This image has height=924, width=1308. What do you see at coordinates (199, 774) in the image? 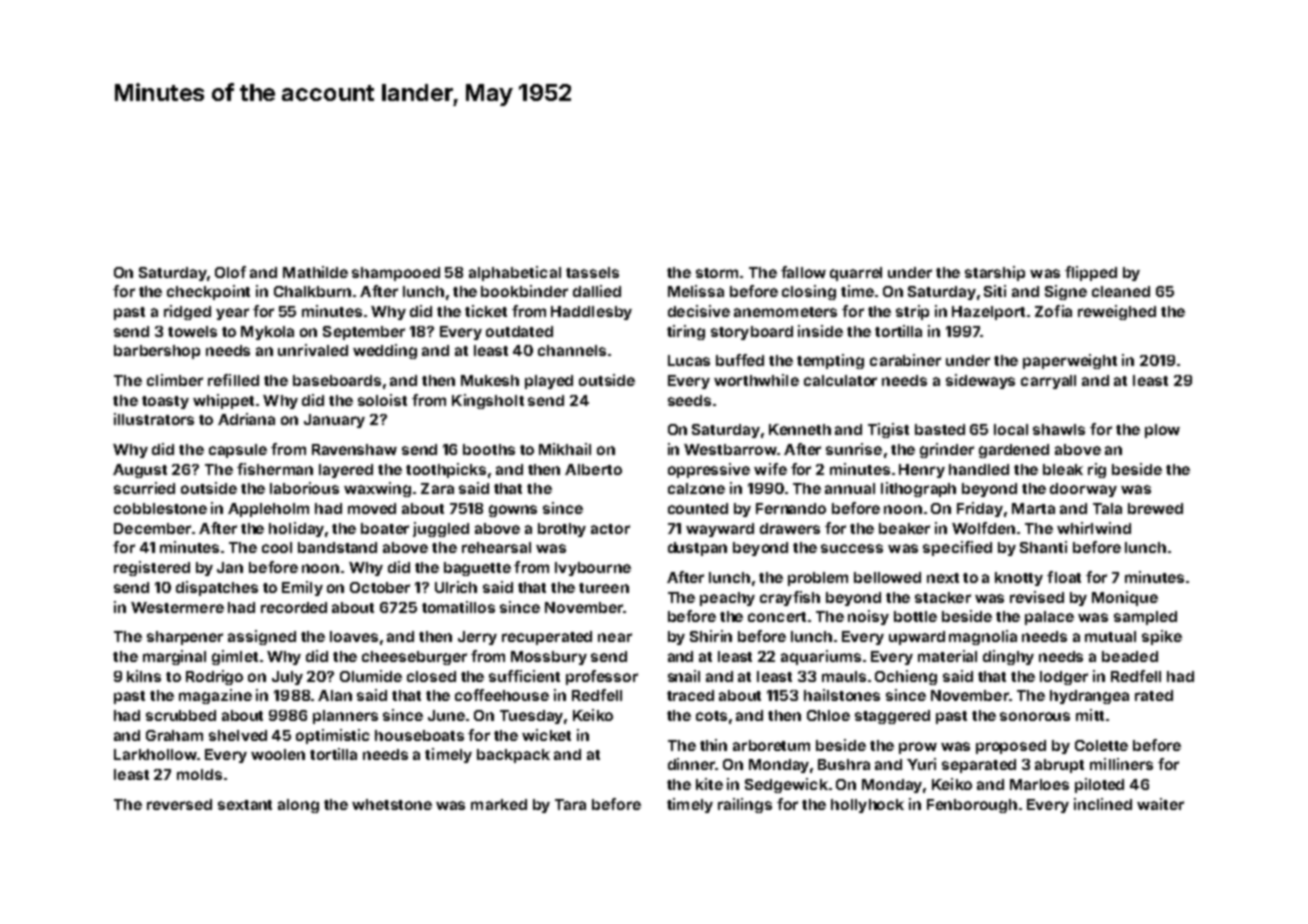
I see `molds` at bounding box center [199, 774].
